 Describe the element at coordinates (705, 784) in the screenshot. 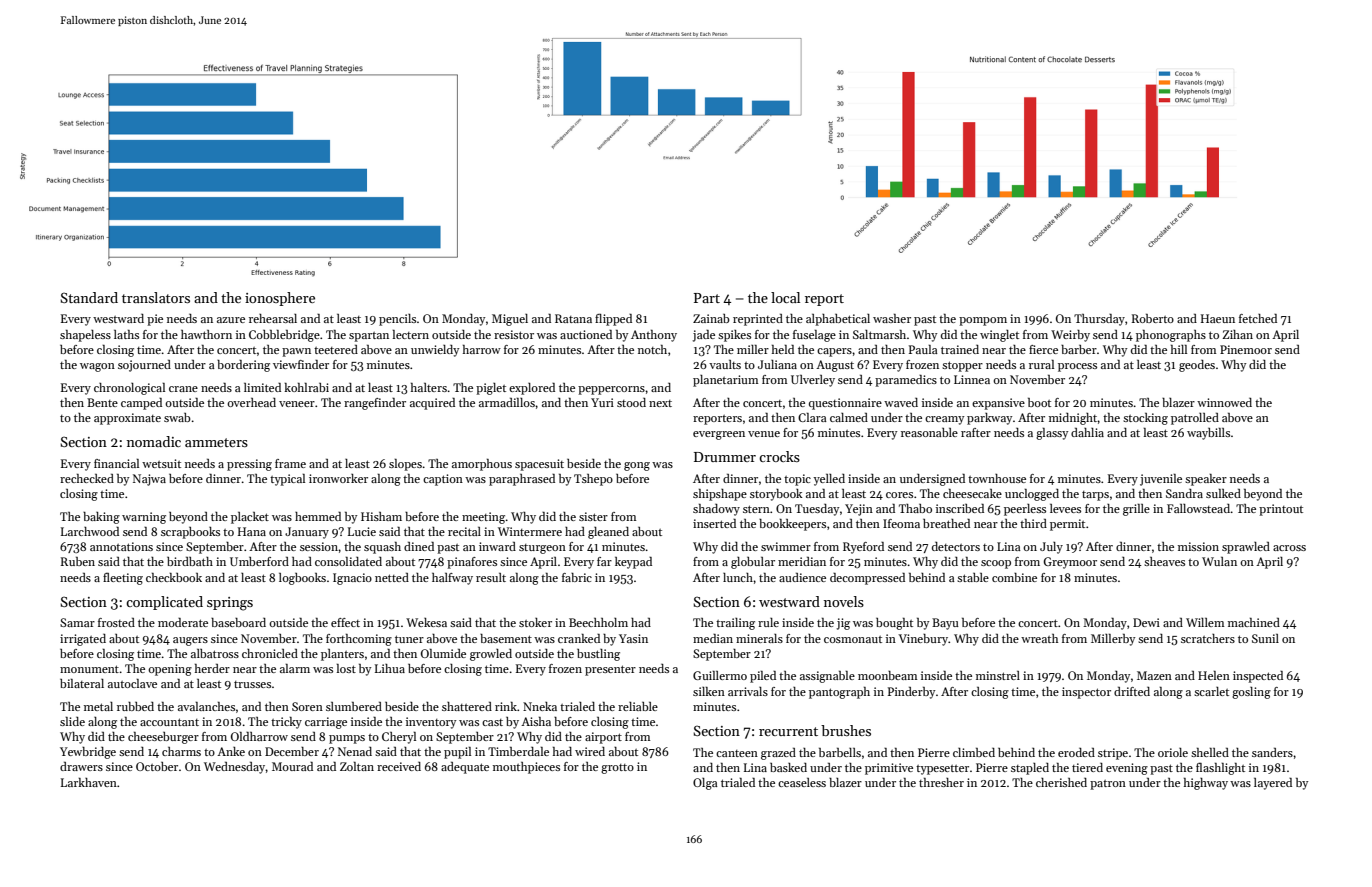

I see `Olga` at that location.
